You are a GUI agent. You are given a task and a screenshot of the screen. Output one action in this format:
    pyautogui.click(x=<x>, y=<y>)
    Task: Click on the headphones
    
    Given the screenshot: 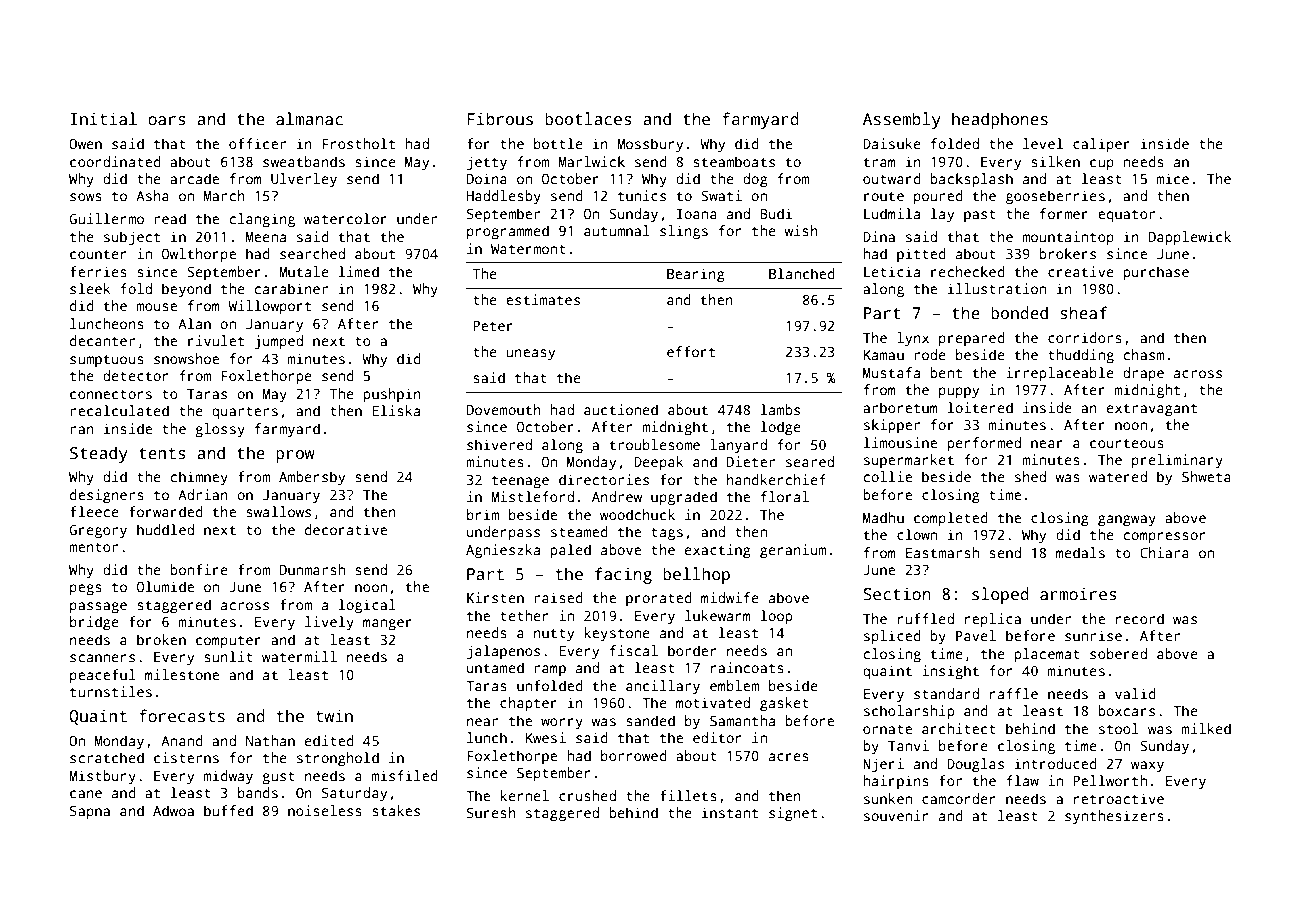 What is the action you would take?
    pyautogui.click(x=1000, y=120)
